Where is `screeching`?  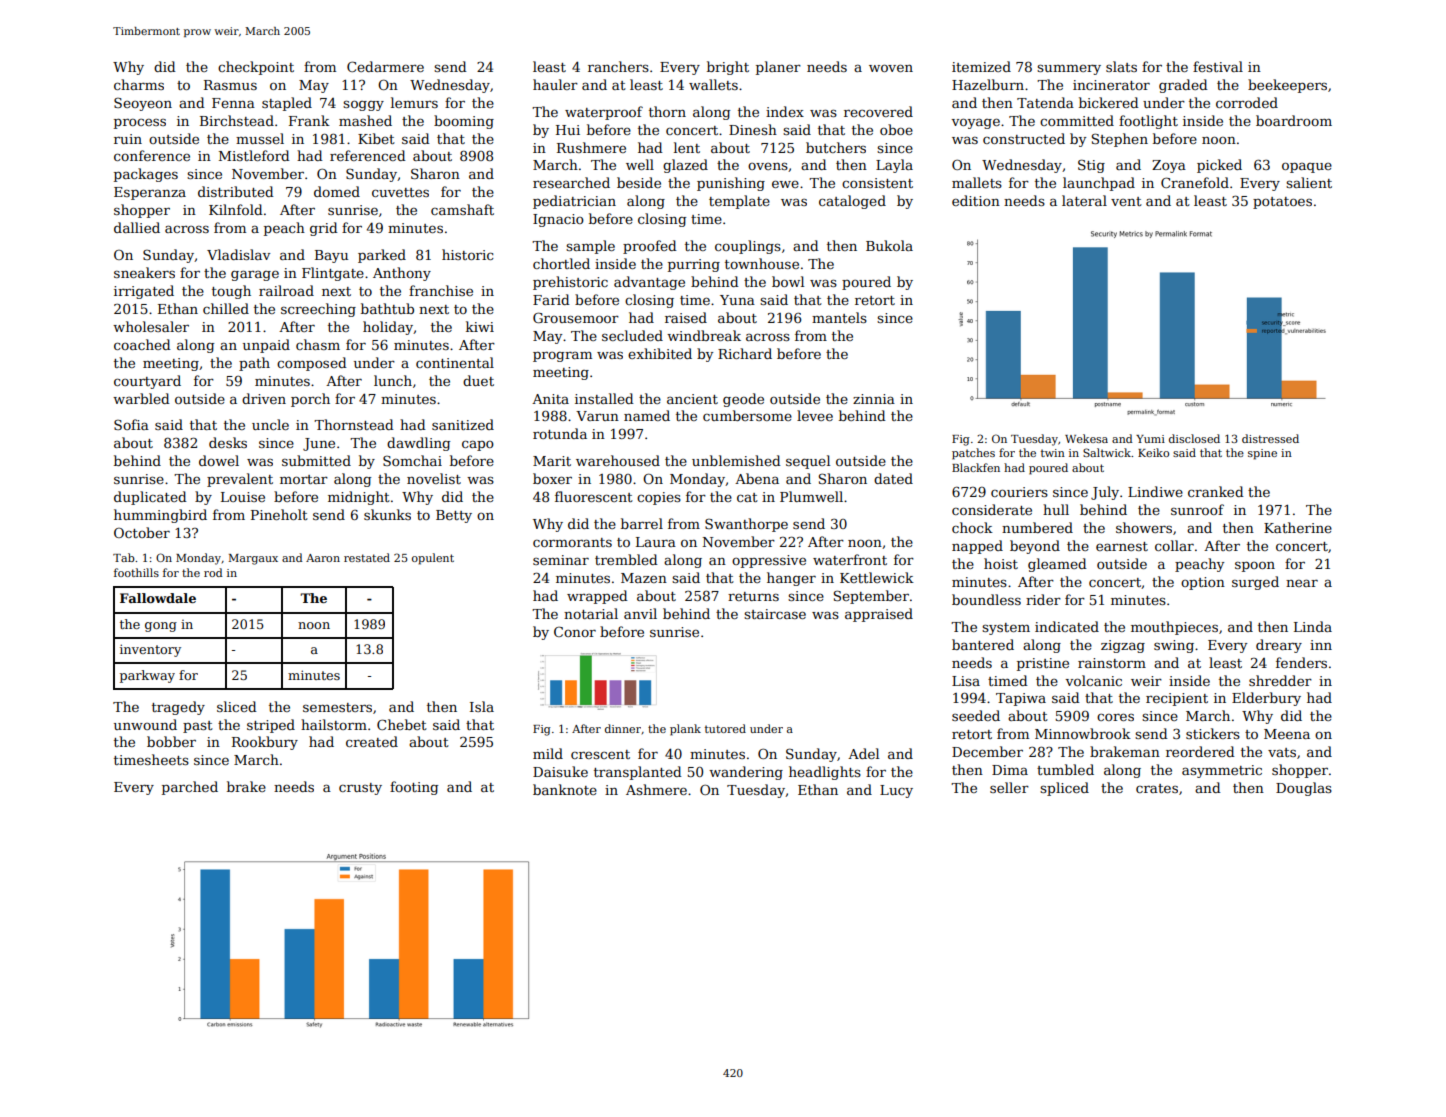 screeching is located at coordinates (318, 310).
